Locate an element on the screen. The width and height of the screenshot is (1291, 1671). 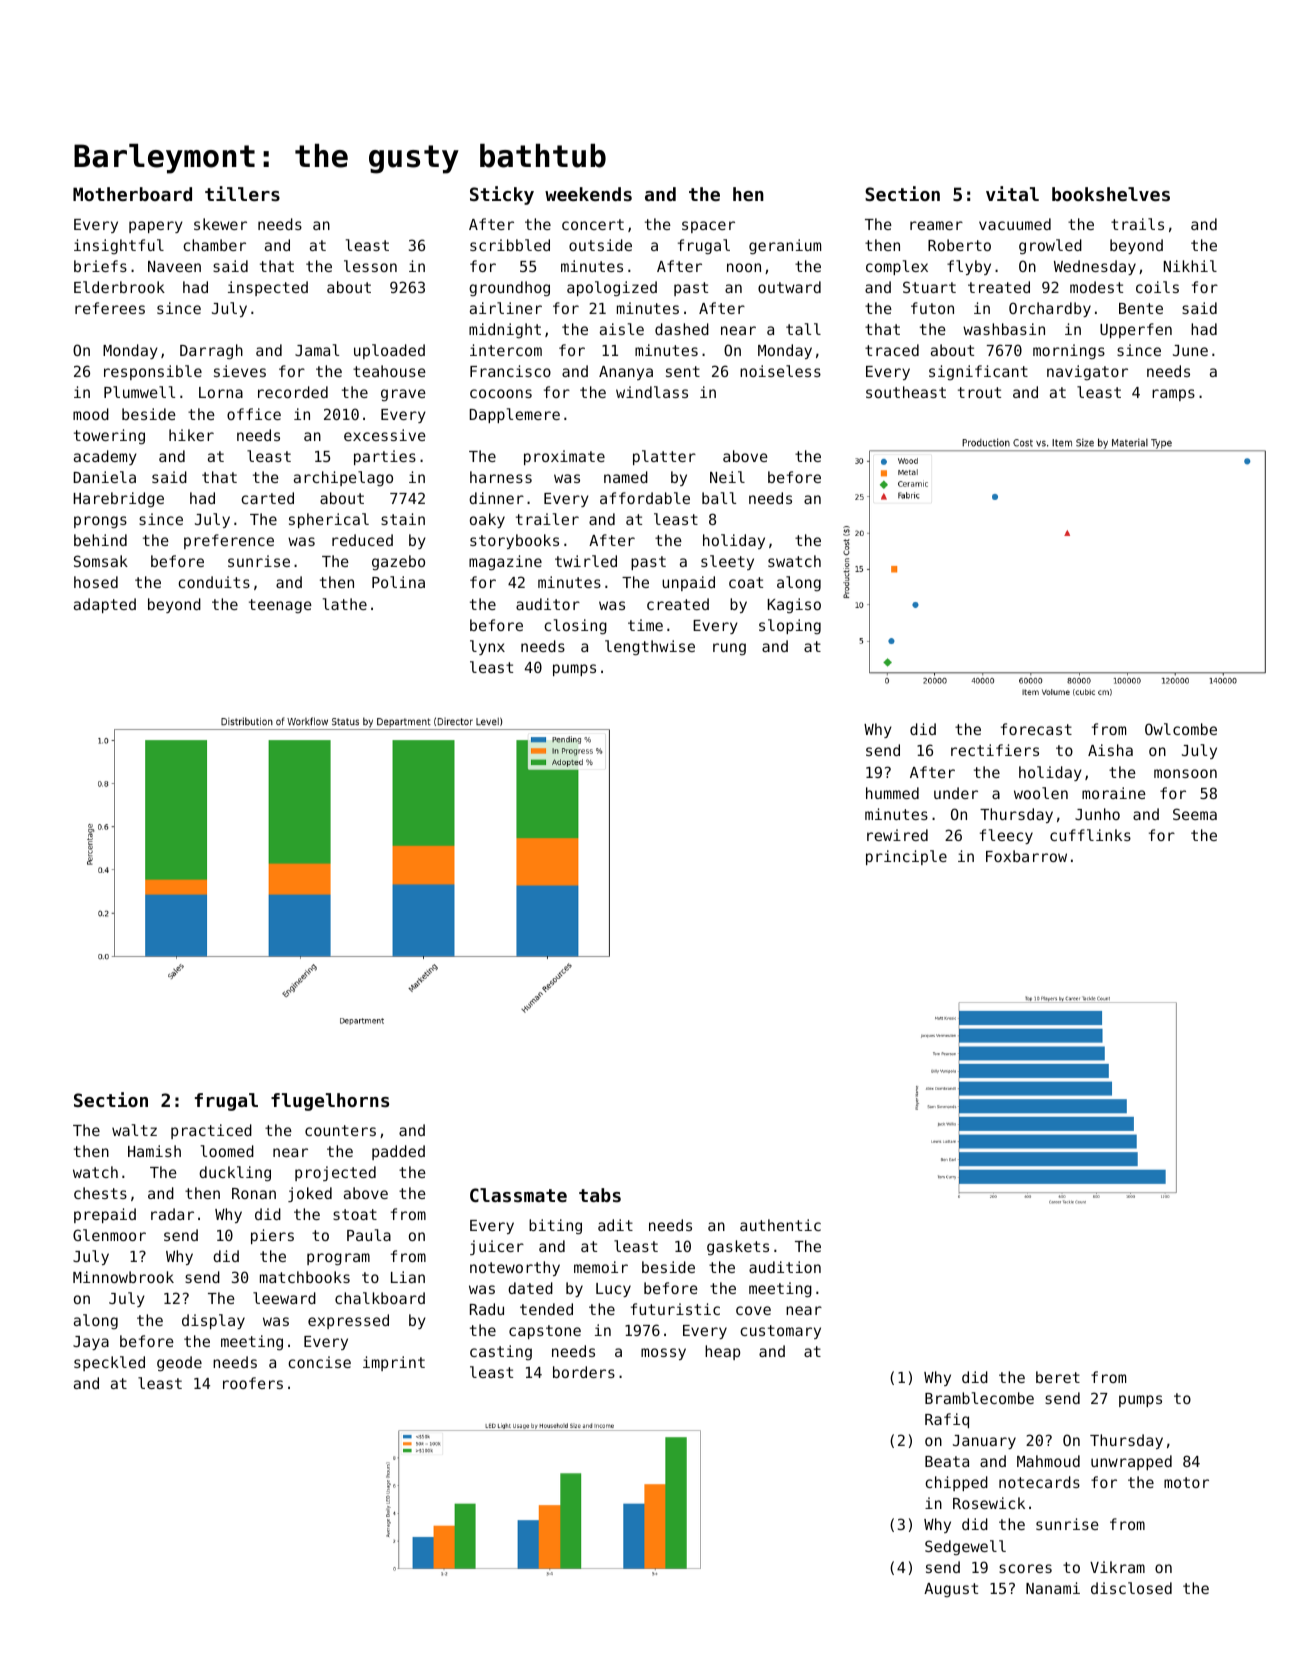
vital is located at coordinates (1012, 193).
